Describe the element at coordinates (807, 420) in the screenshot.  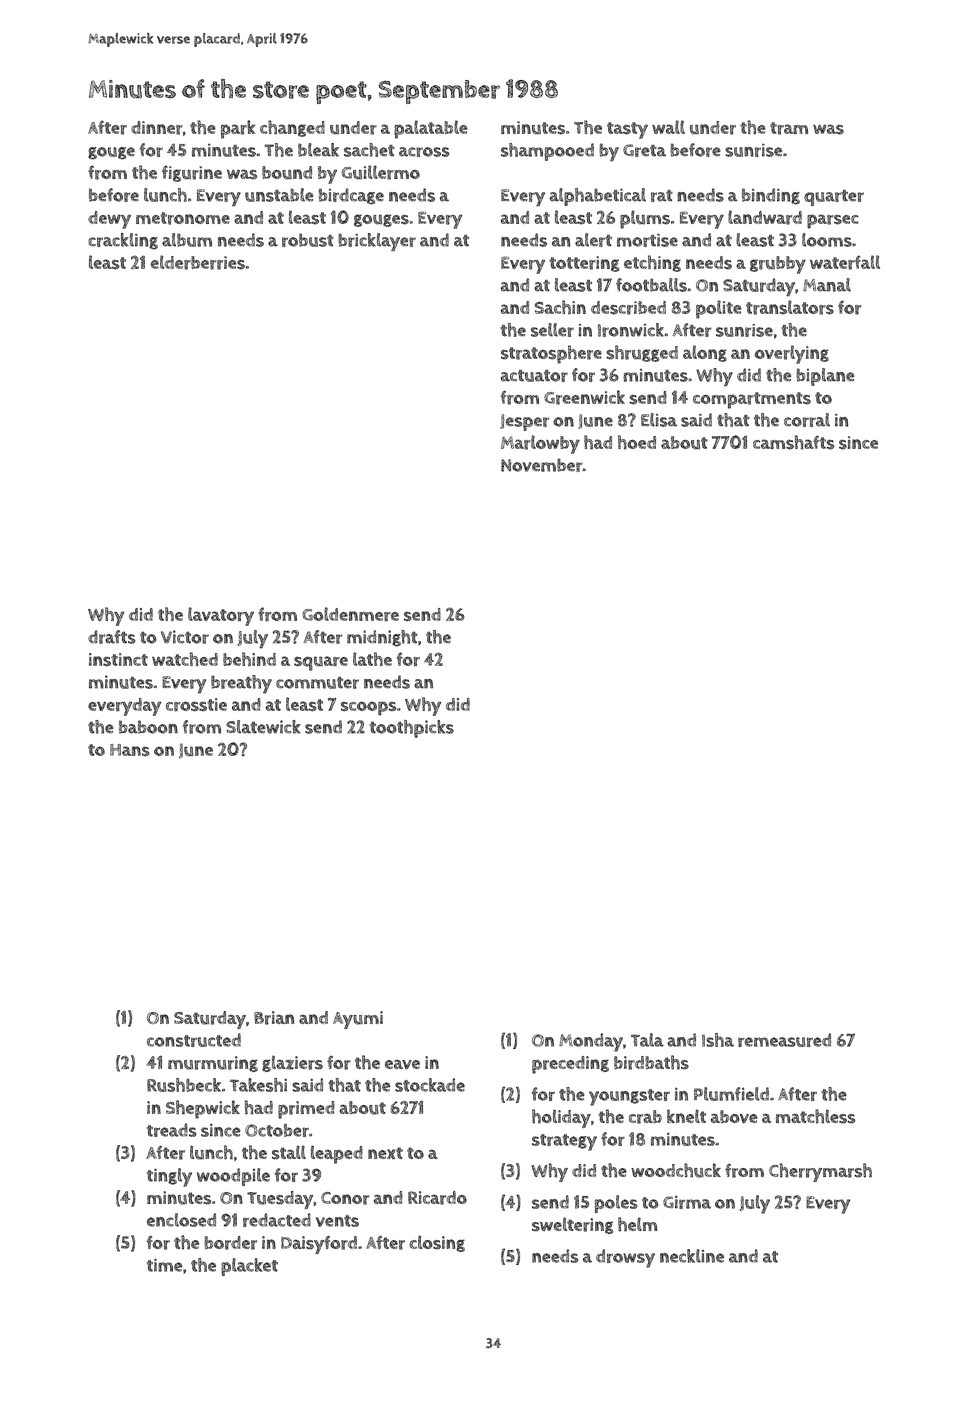
I see `corral` at that location.
